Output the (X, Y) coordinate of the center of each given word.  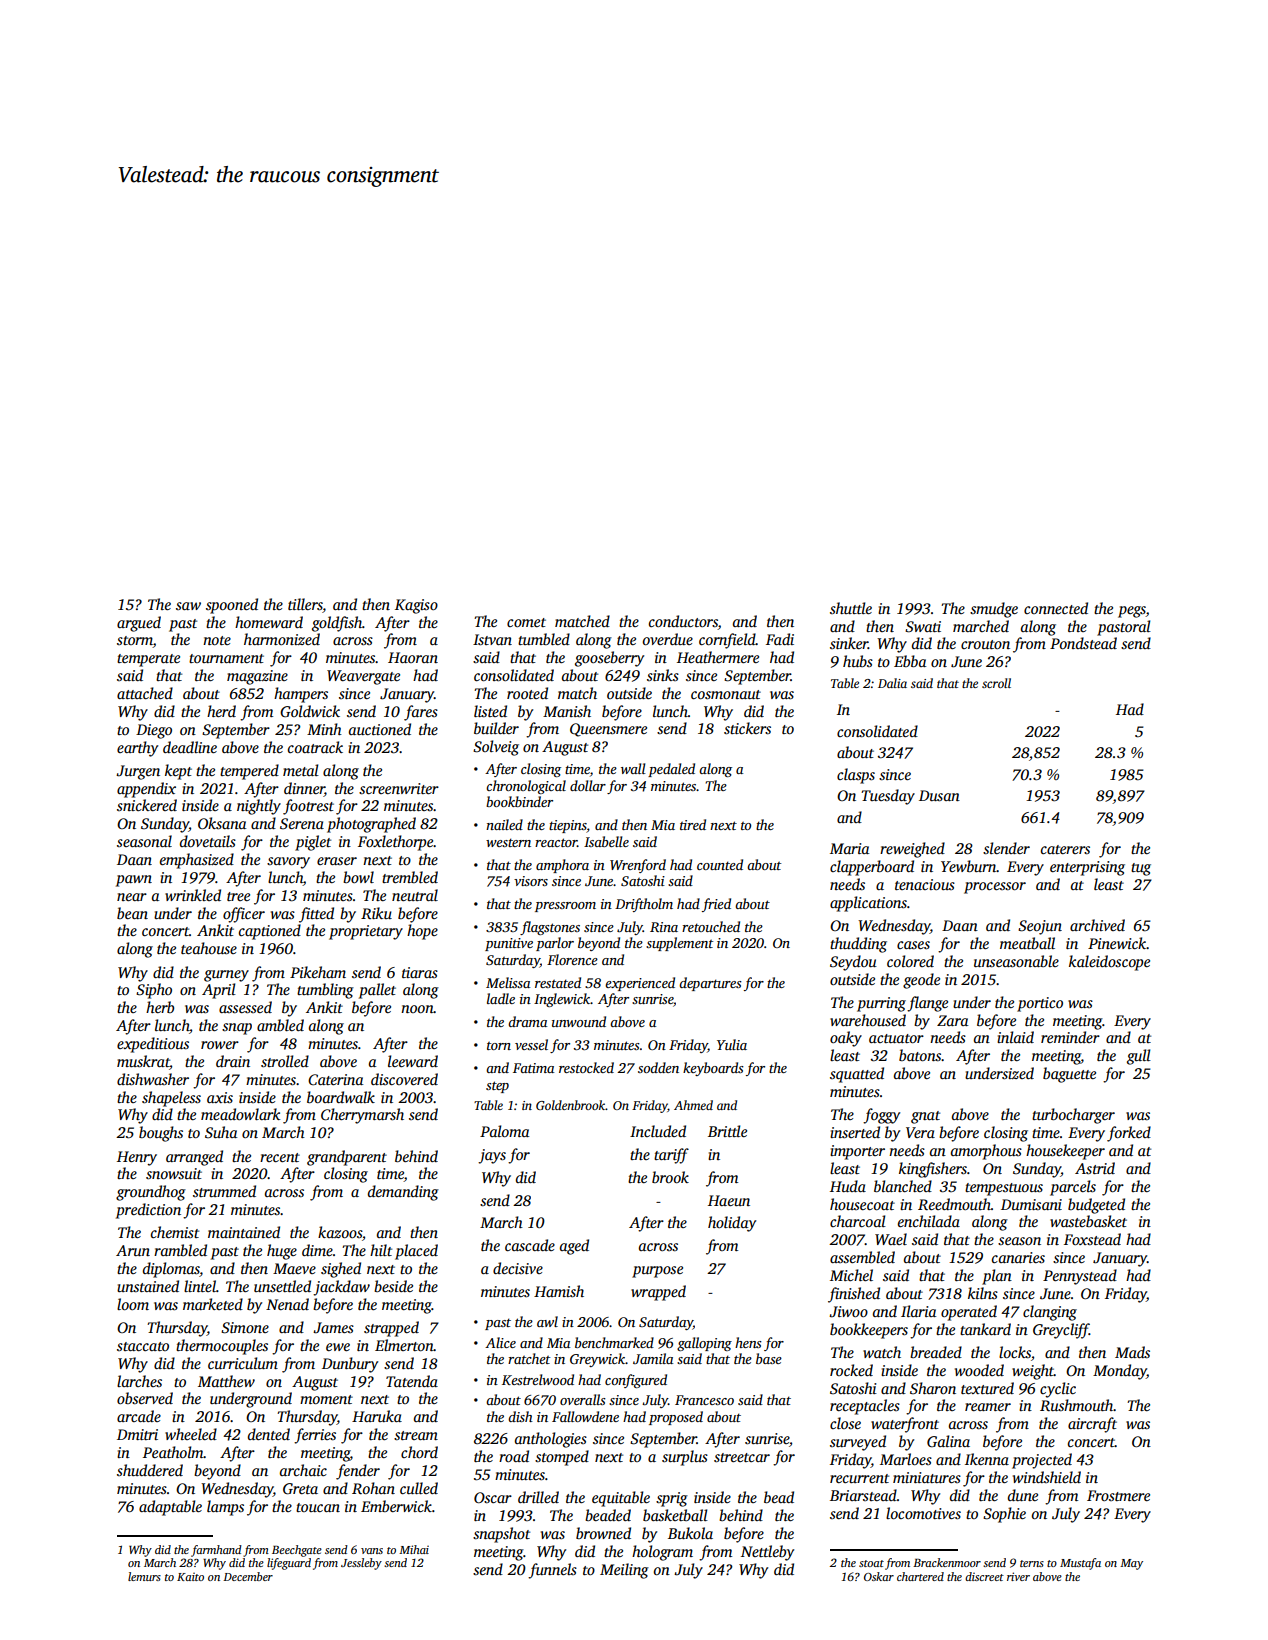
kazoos (340, 1232)
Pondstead (1083, 643)
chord (419, 1452)
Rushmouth (1077, 1405)
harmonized (282, 639)
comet (526, 622)
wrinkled (193, 895)
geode (921, 981)
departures (710, 984)
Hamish (559, 1291)
